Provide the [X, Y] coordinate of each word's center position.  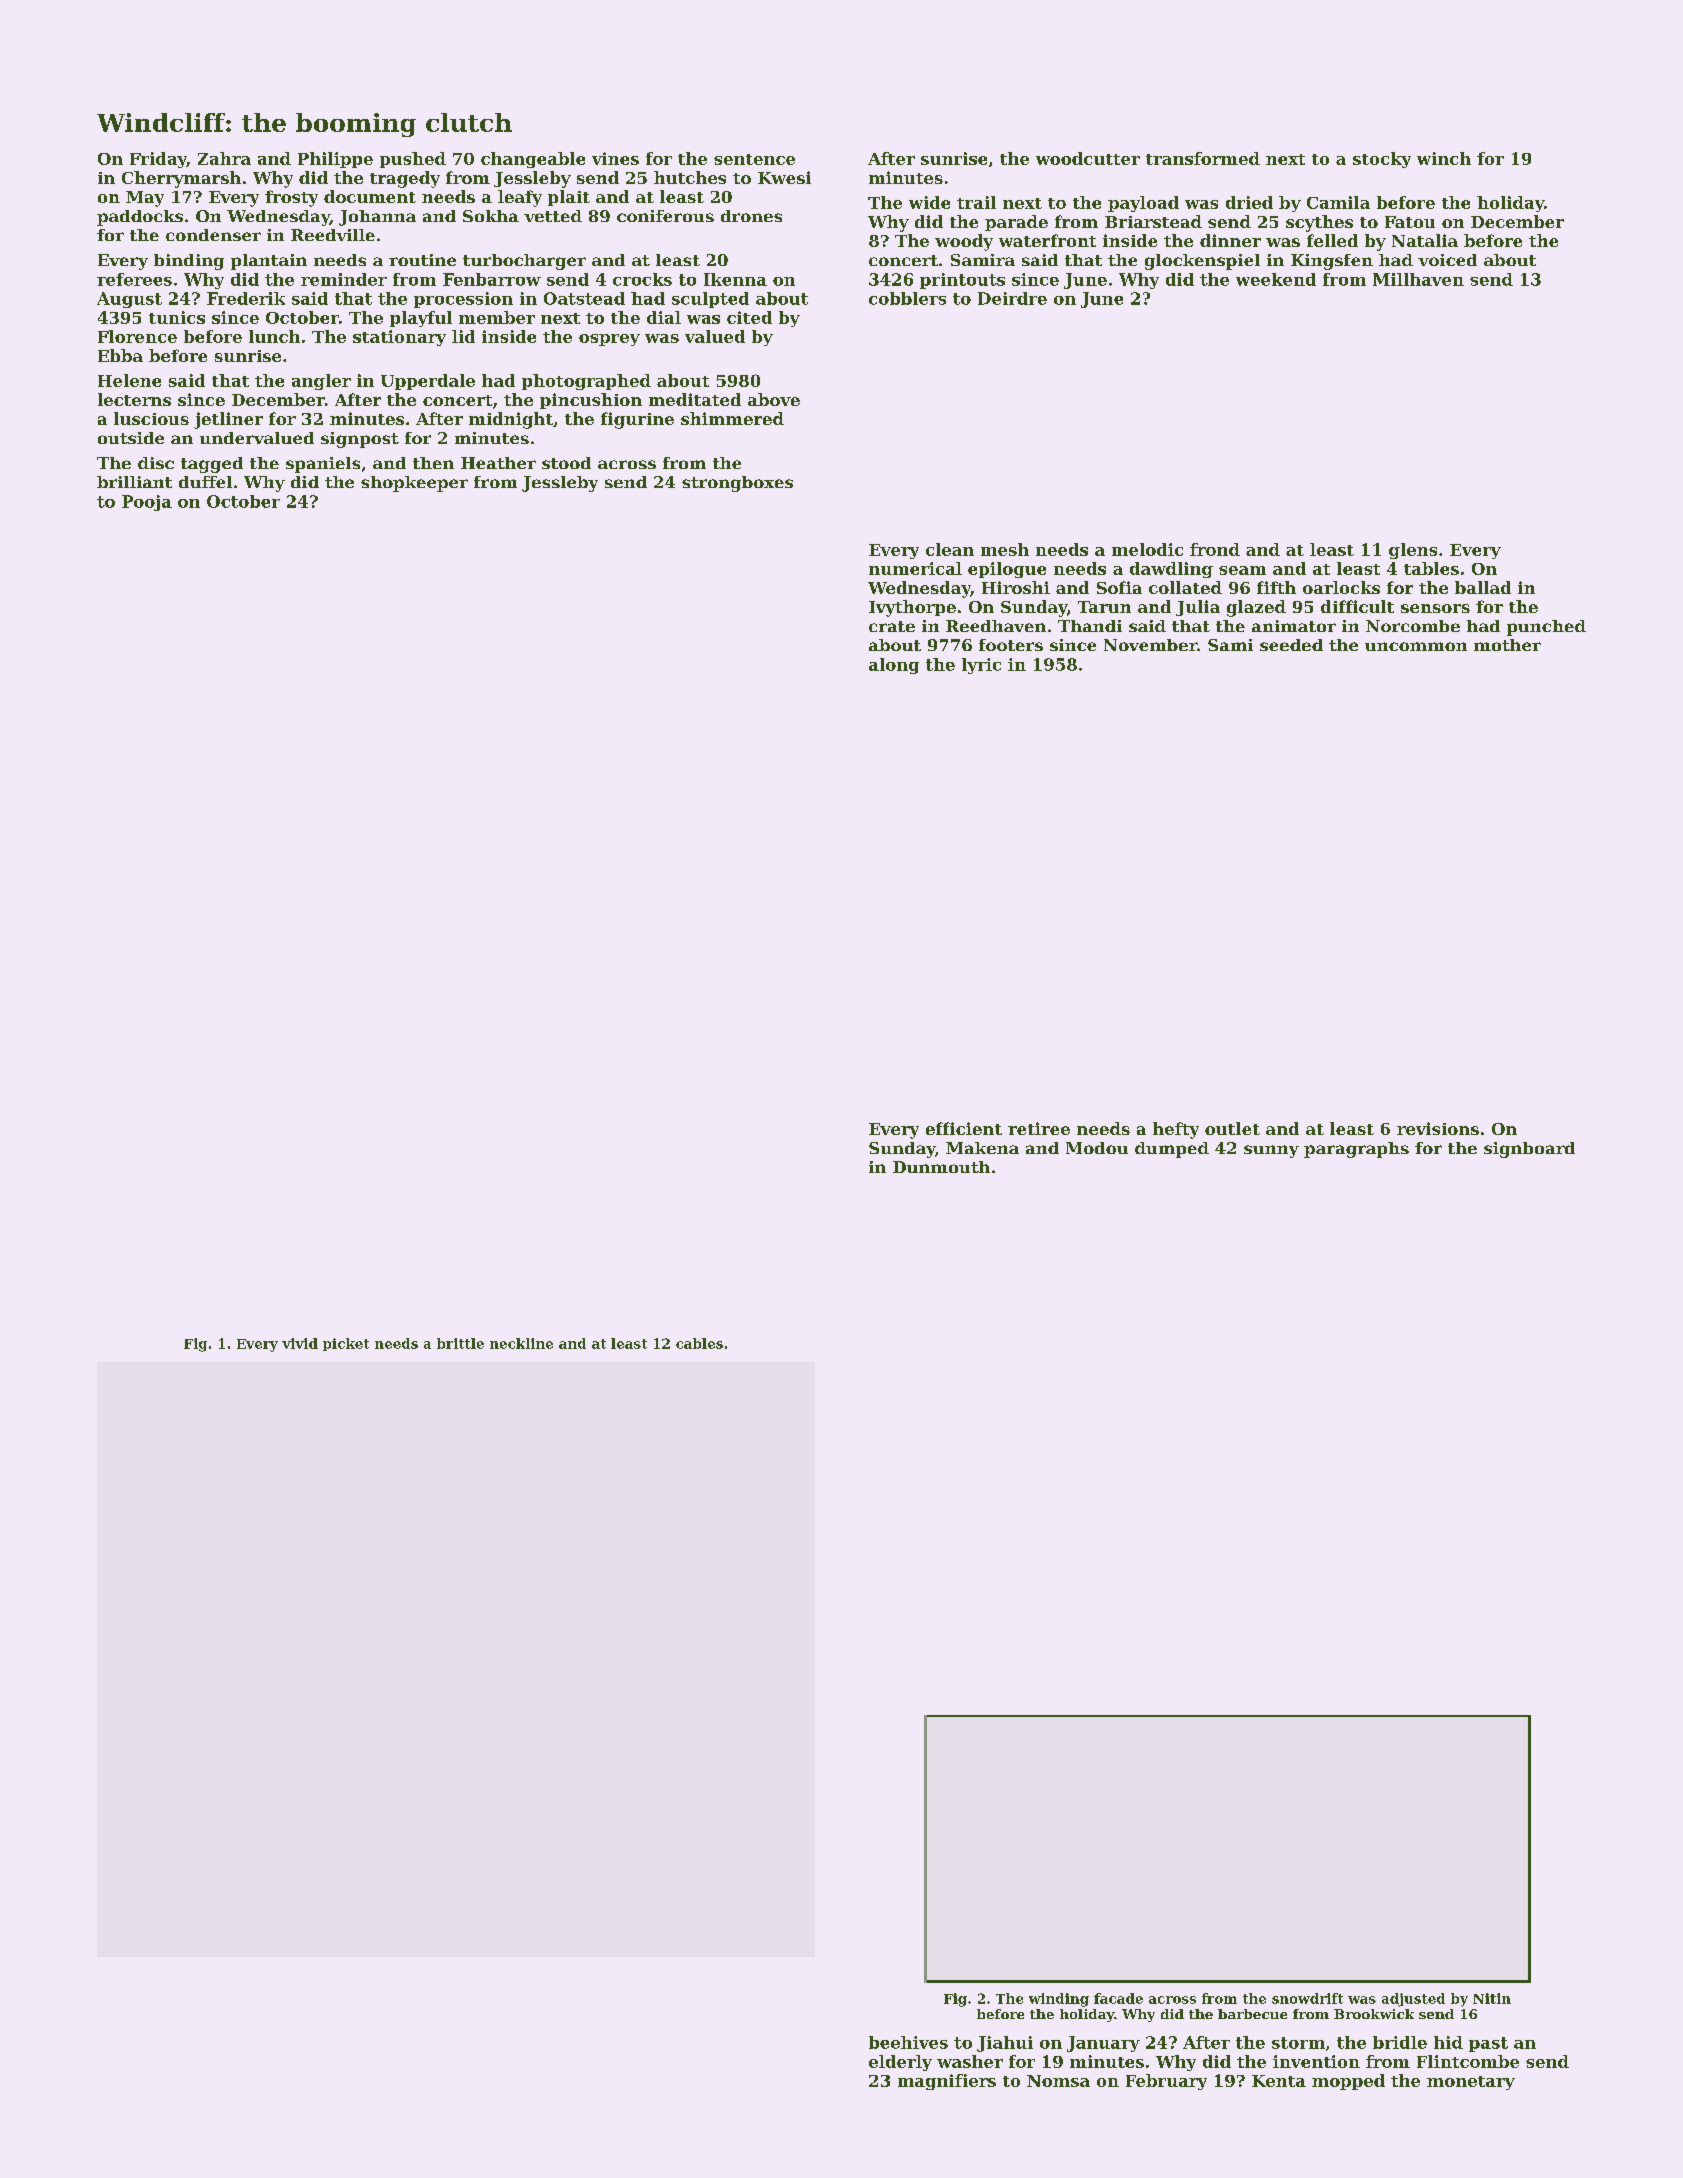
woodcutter [1088, 158]
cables [699, 1343]
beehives [908, 2042]
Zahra [224, 158]
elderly [900, 2063]
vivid [300, 1343]
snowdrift [1307, 1998]
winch [1444, 158]
